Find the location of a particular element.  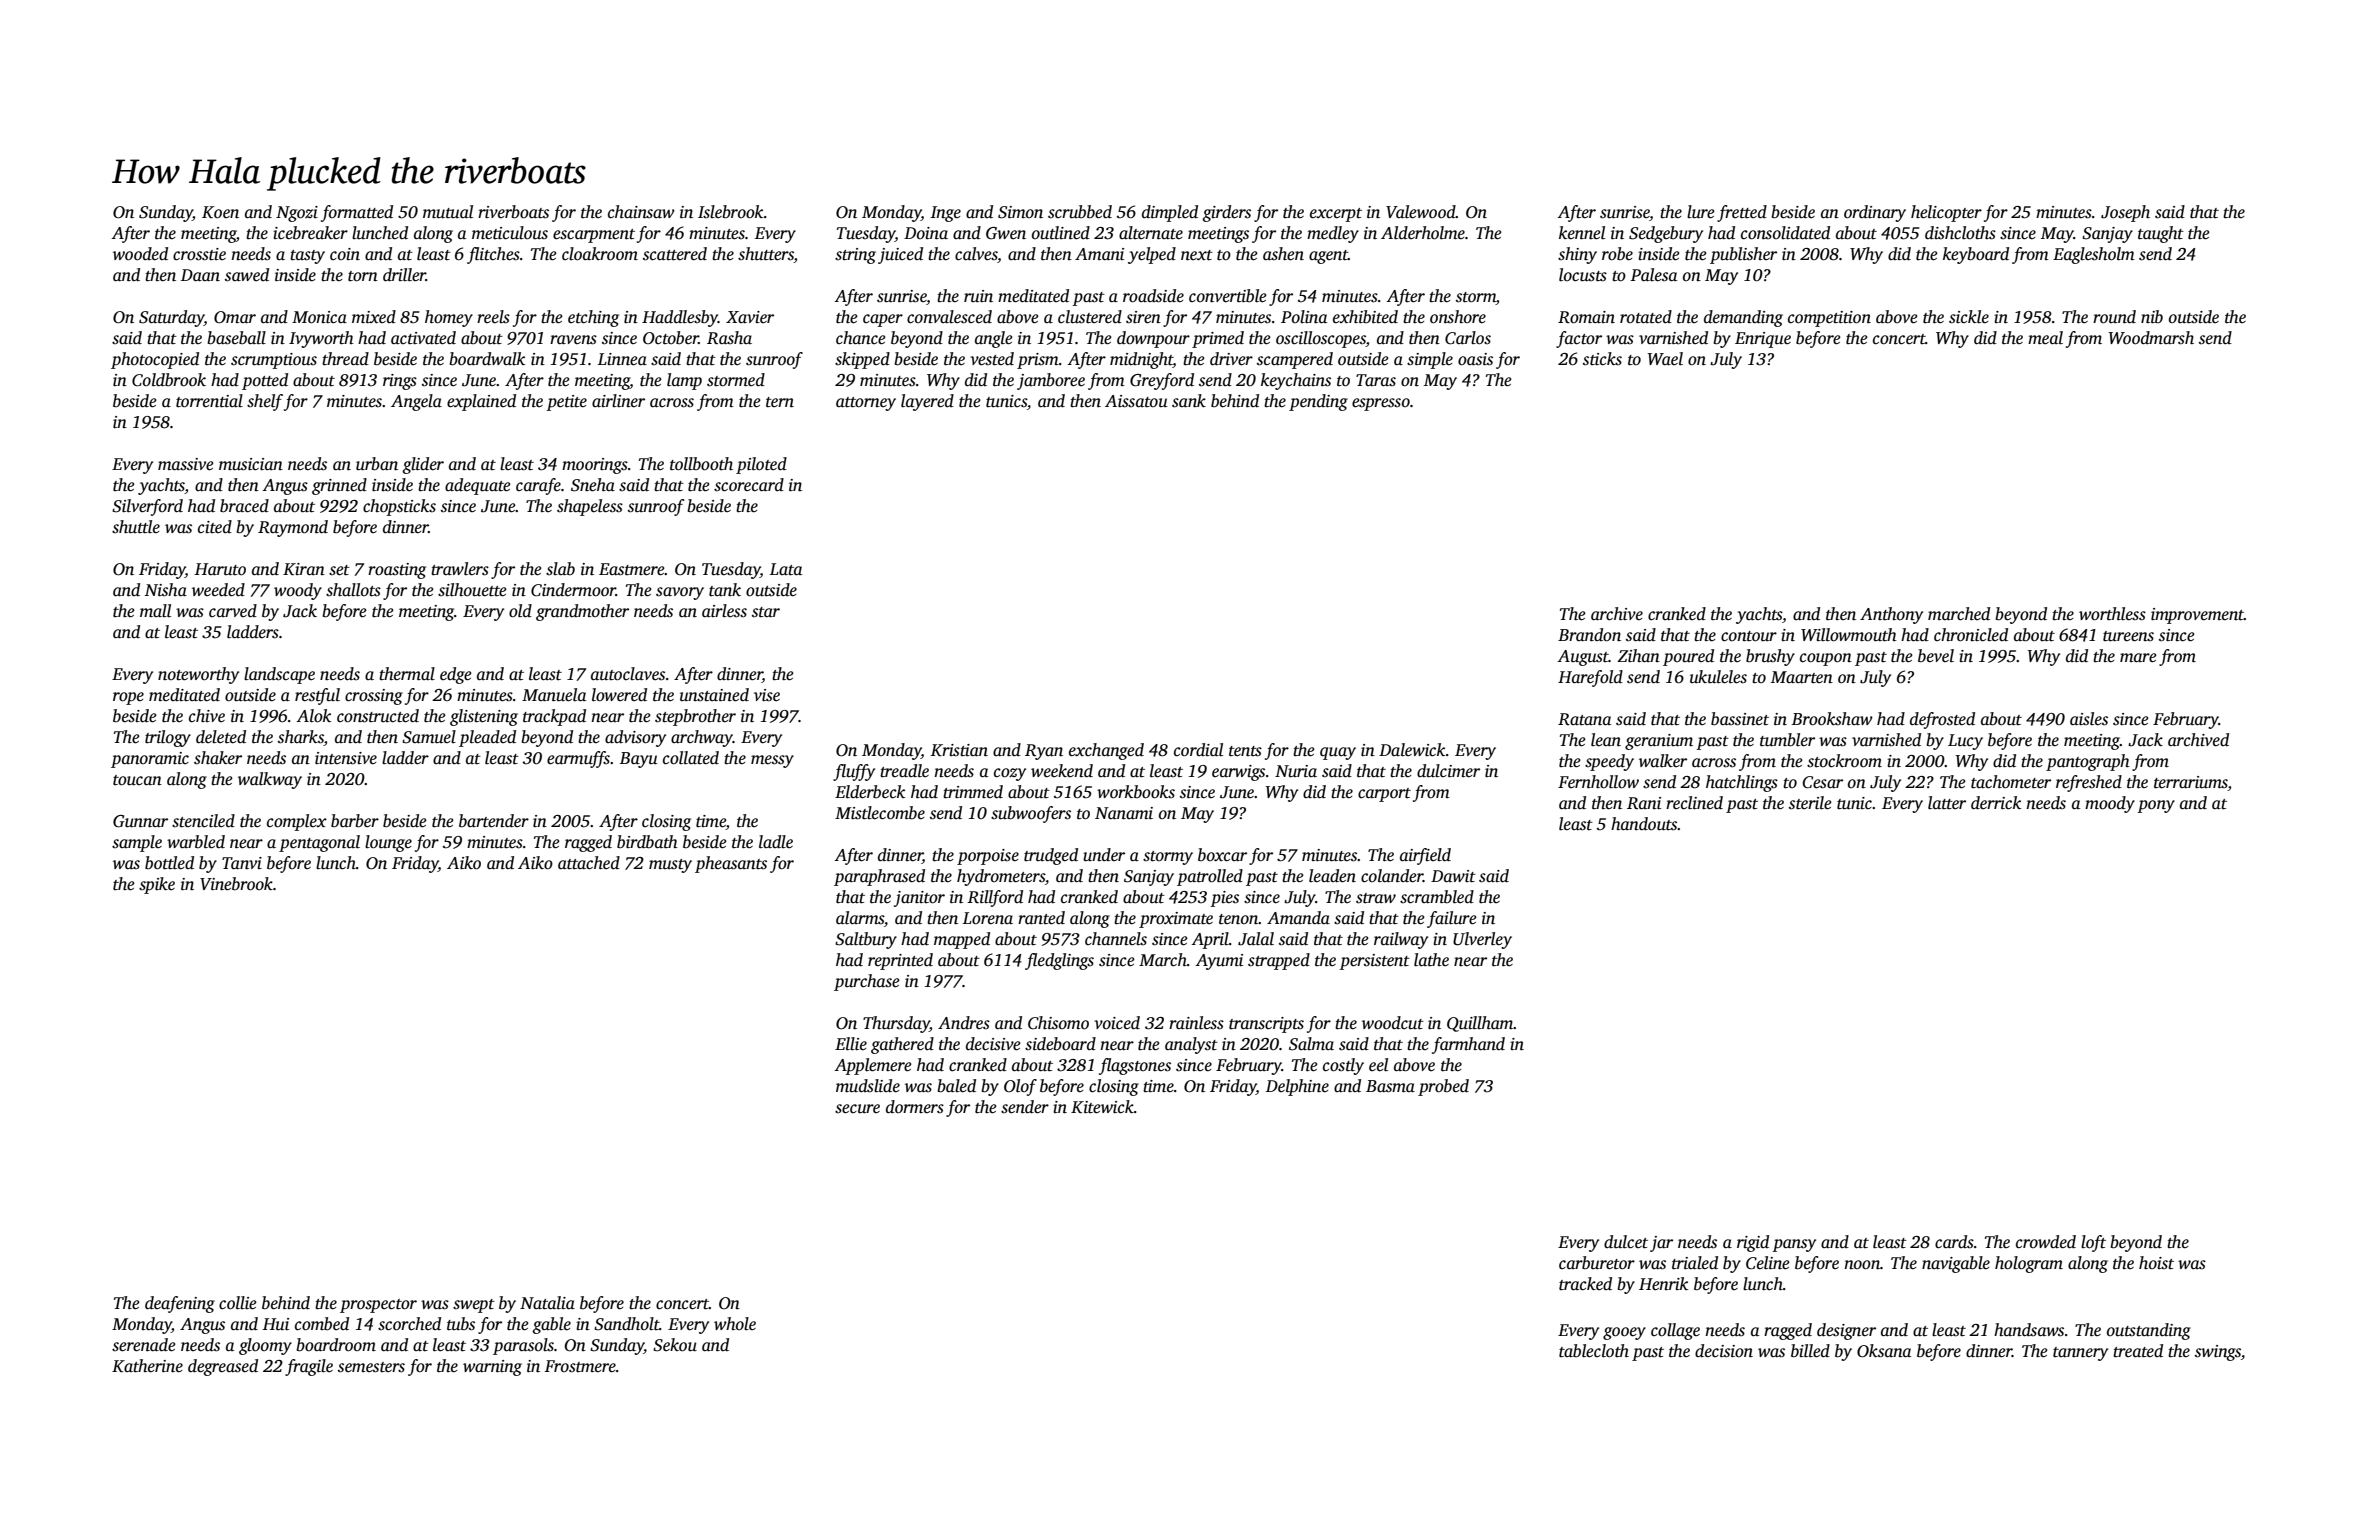

rope is located at coordinates (128, 698).
